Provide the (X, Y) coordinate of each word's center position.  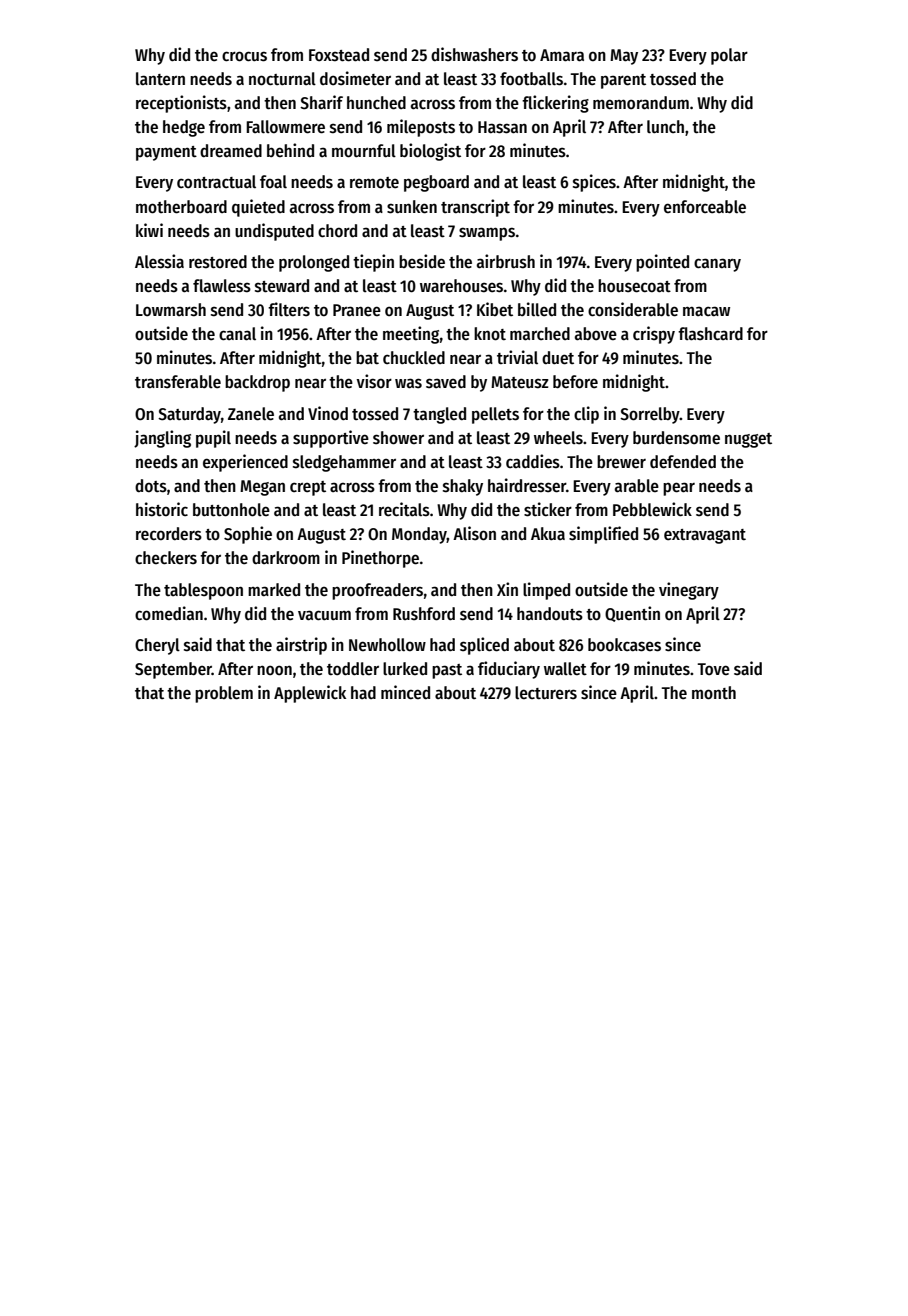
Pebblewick (652, 509)
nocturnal (282, 79)
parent (623, 81)
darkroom (286, 557)
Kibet (495, 309)
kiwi (149, 230)
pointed (662, 263)
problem (224, 694)
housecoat (634, 286)
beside (422, 261)
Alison (474, 533)
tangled (439, 415)
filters (289, 309)
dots (151, 486)
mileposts (421, 128)
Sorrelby (650, 415)
